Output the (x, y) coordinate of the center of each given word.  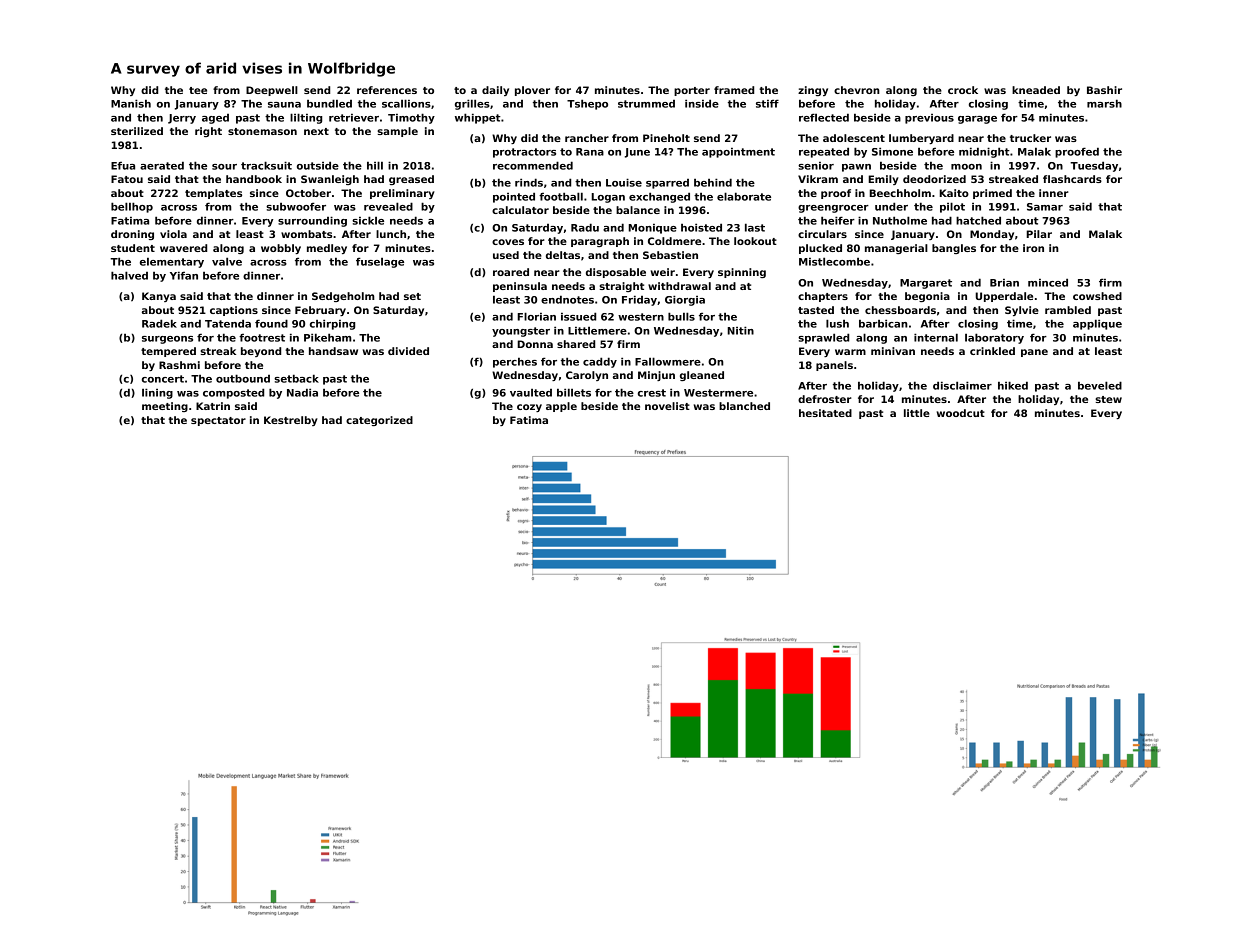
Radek (159, 323)
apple (561, 407)
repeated (824, 153)
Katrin (213, 406)
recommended (533, 165)
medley (327, 249)
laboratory (994, 338)
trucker (1030, 138)
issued (578, 316)
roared (511, 272)
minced (1048, 283)
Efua (123, 166)
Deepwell (272, 91)
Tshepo (587, 104)
